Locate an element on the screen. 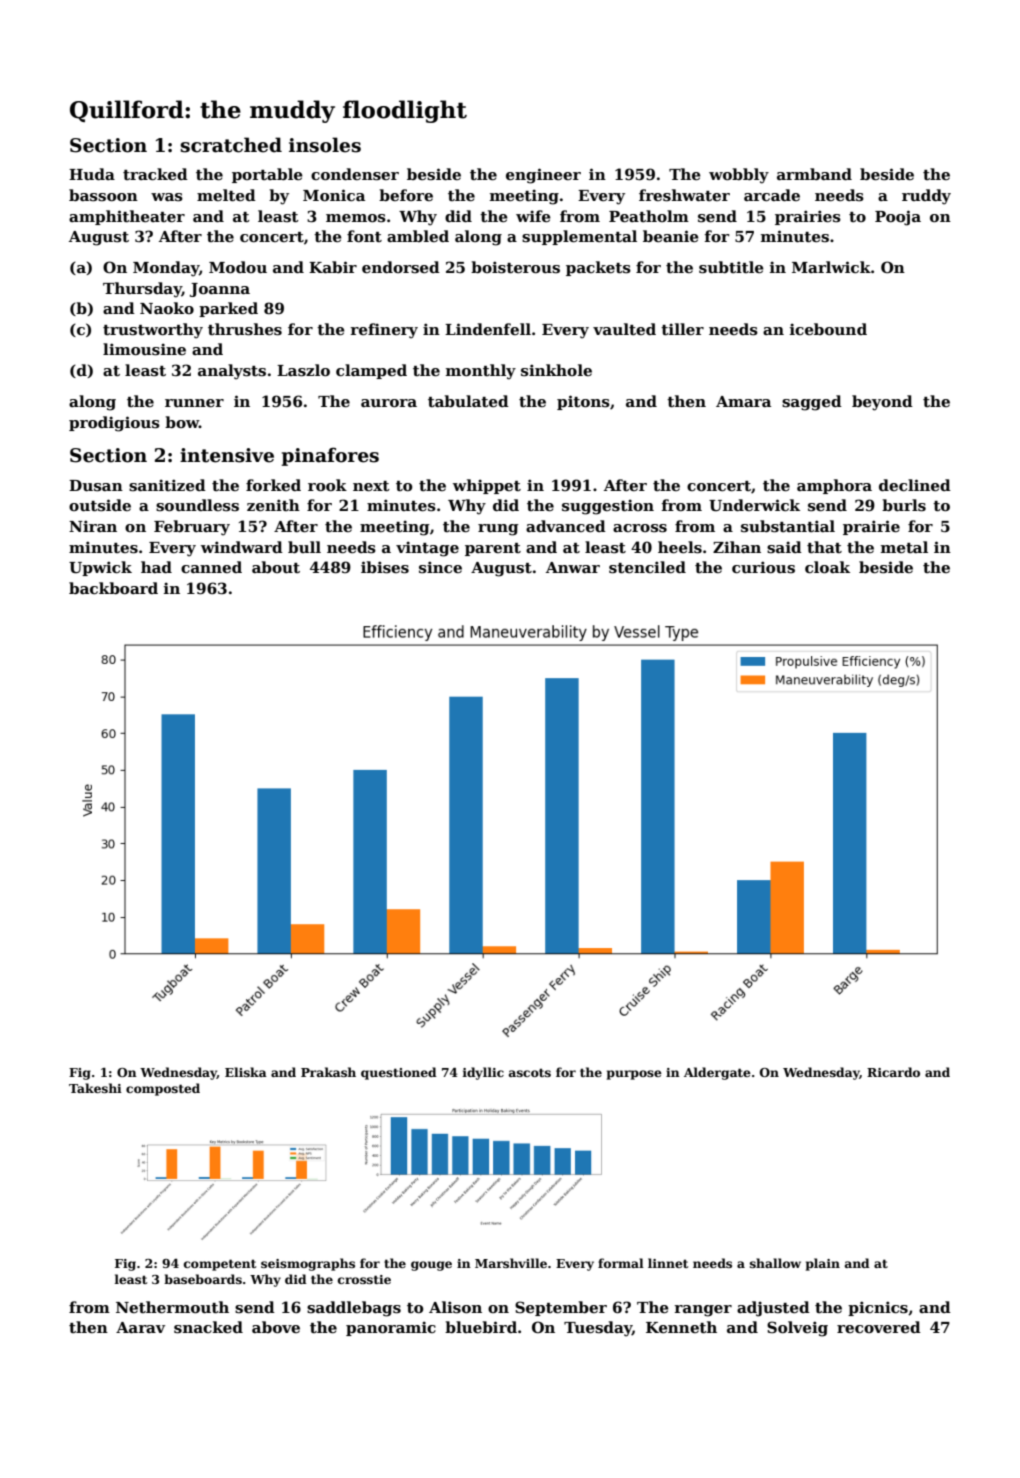 This screenshot has width=1020, height=1478. was is located at coordinates (167, 197).
